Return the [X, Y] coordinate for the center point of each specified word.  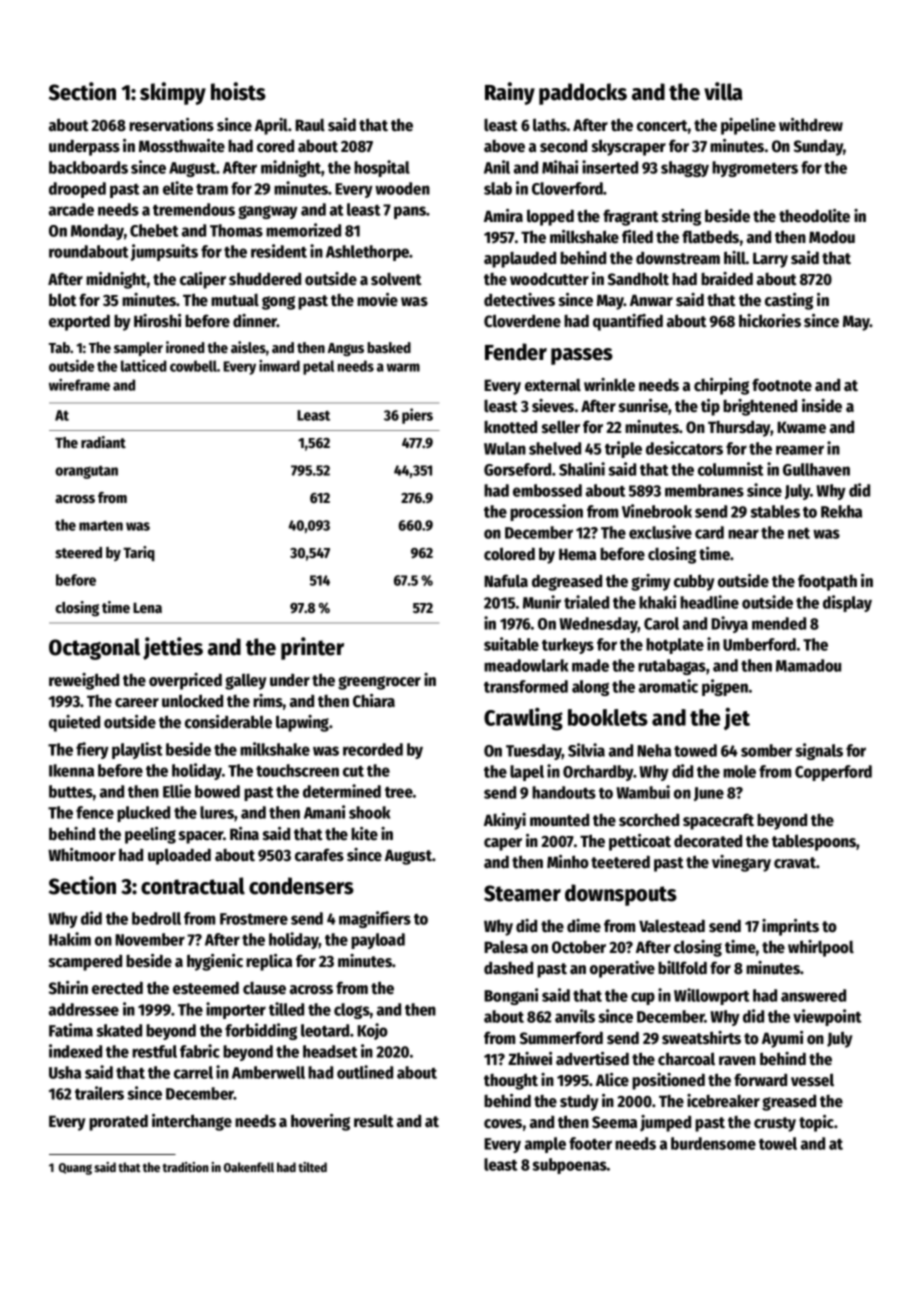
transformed [526, 686]
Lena [147, 607]
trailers [99, 1093]
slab [498, 188]
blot [63, 300]
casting [789, 301]
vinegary [741, 863]
